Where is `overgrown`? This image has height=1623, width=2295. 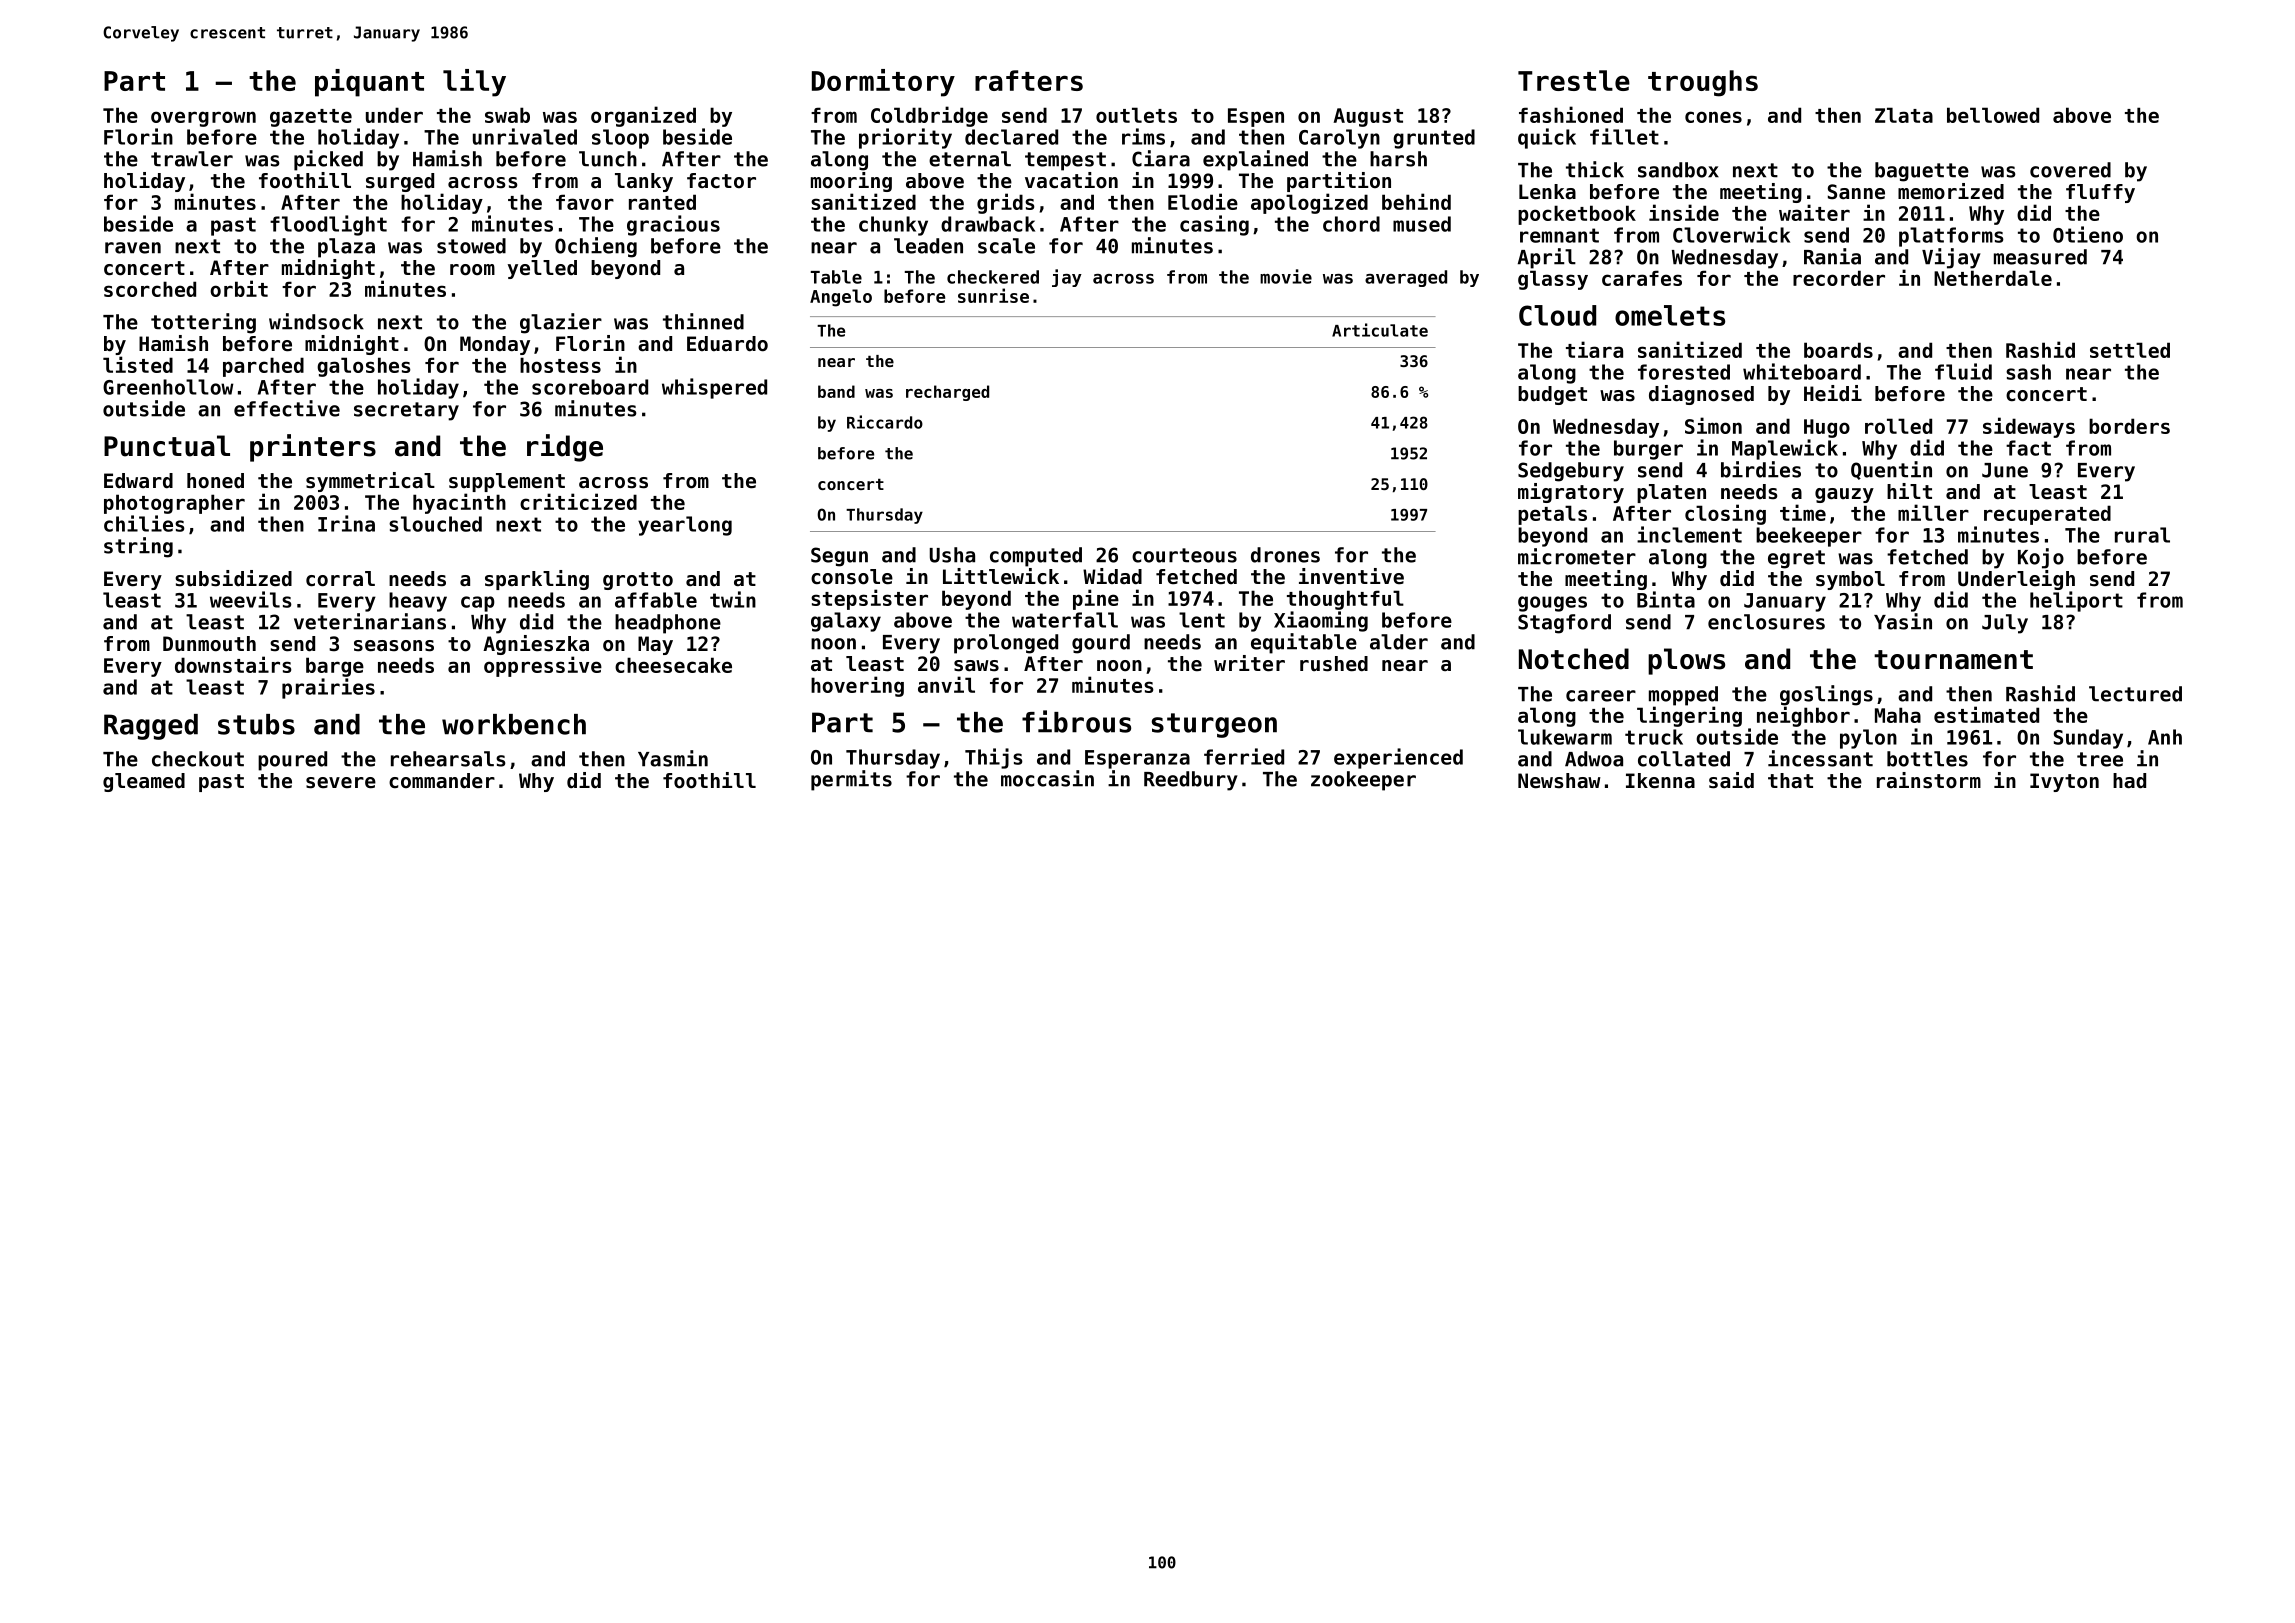
overgrown is located at coordinates (203, 119).
